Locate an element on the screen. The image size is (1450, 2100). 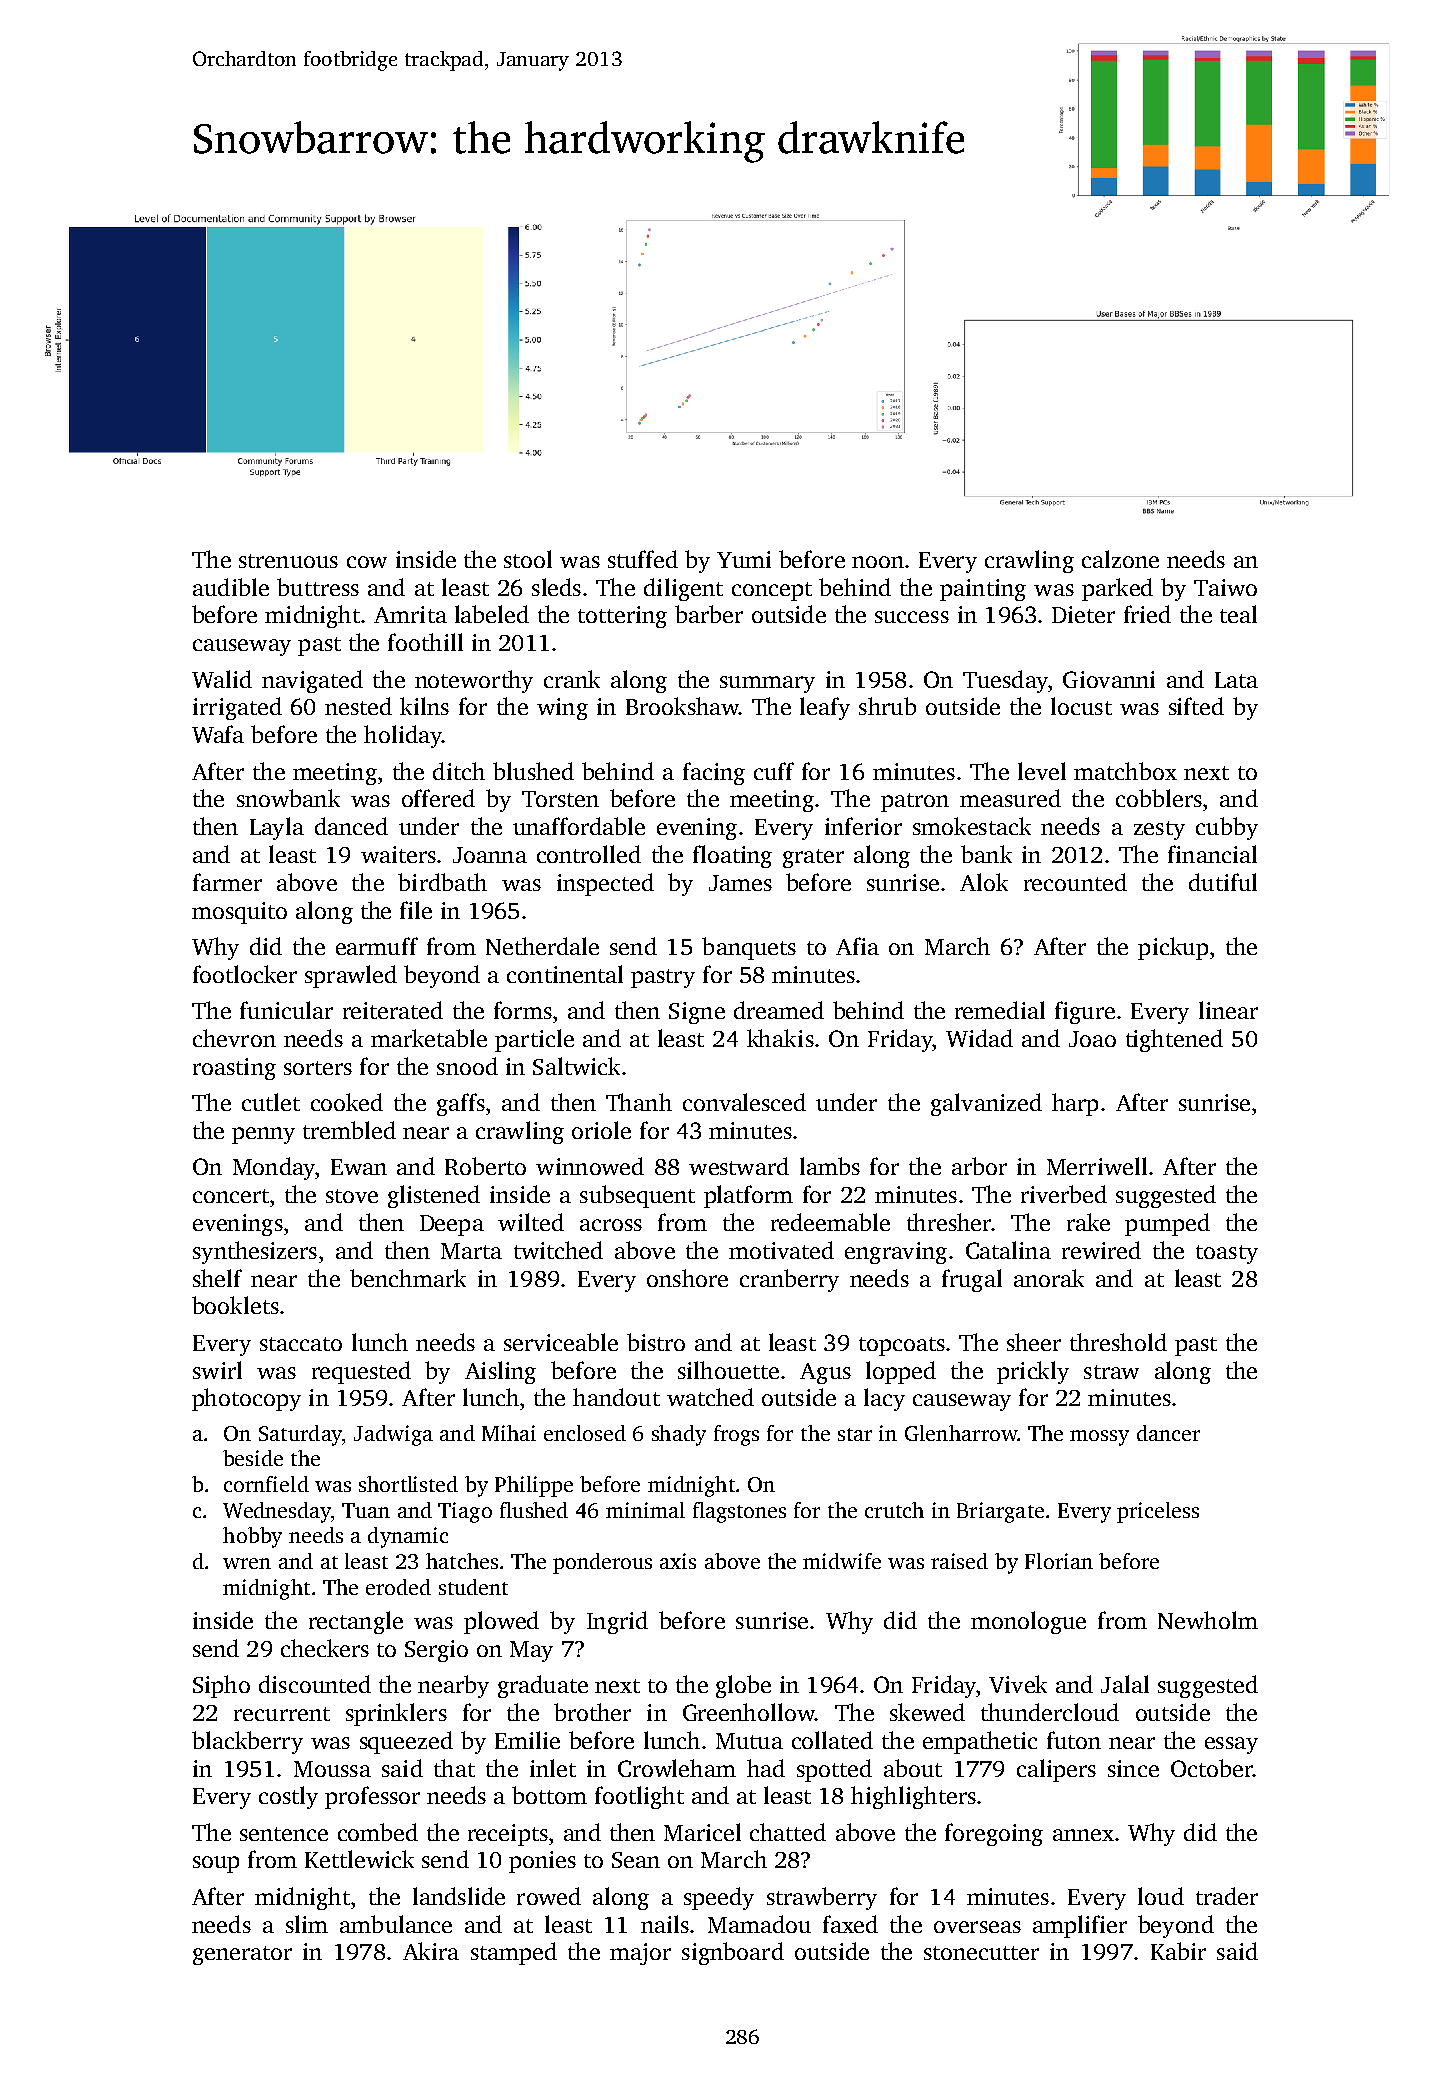
Brookshaw is located at coordinates (682, 706).
